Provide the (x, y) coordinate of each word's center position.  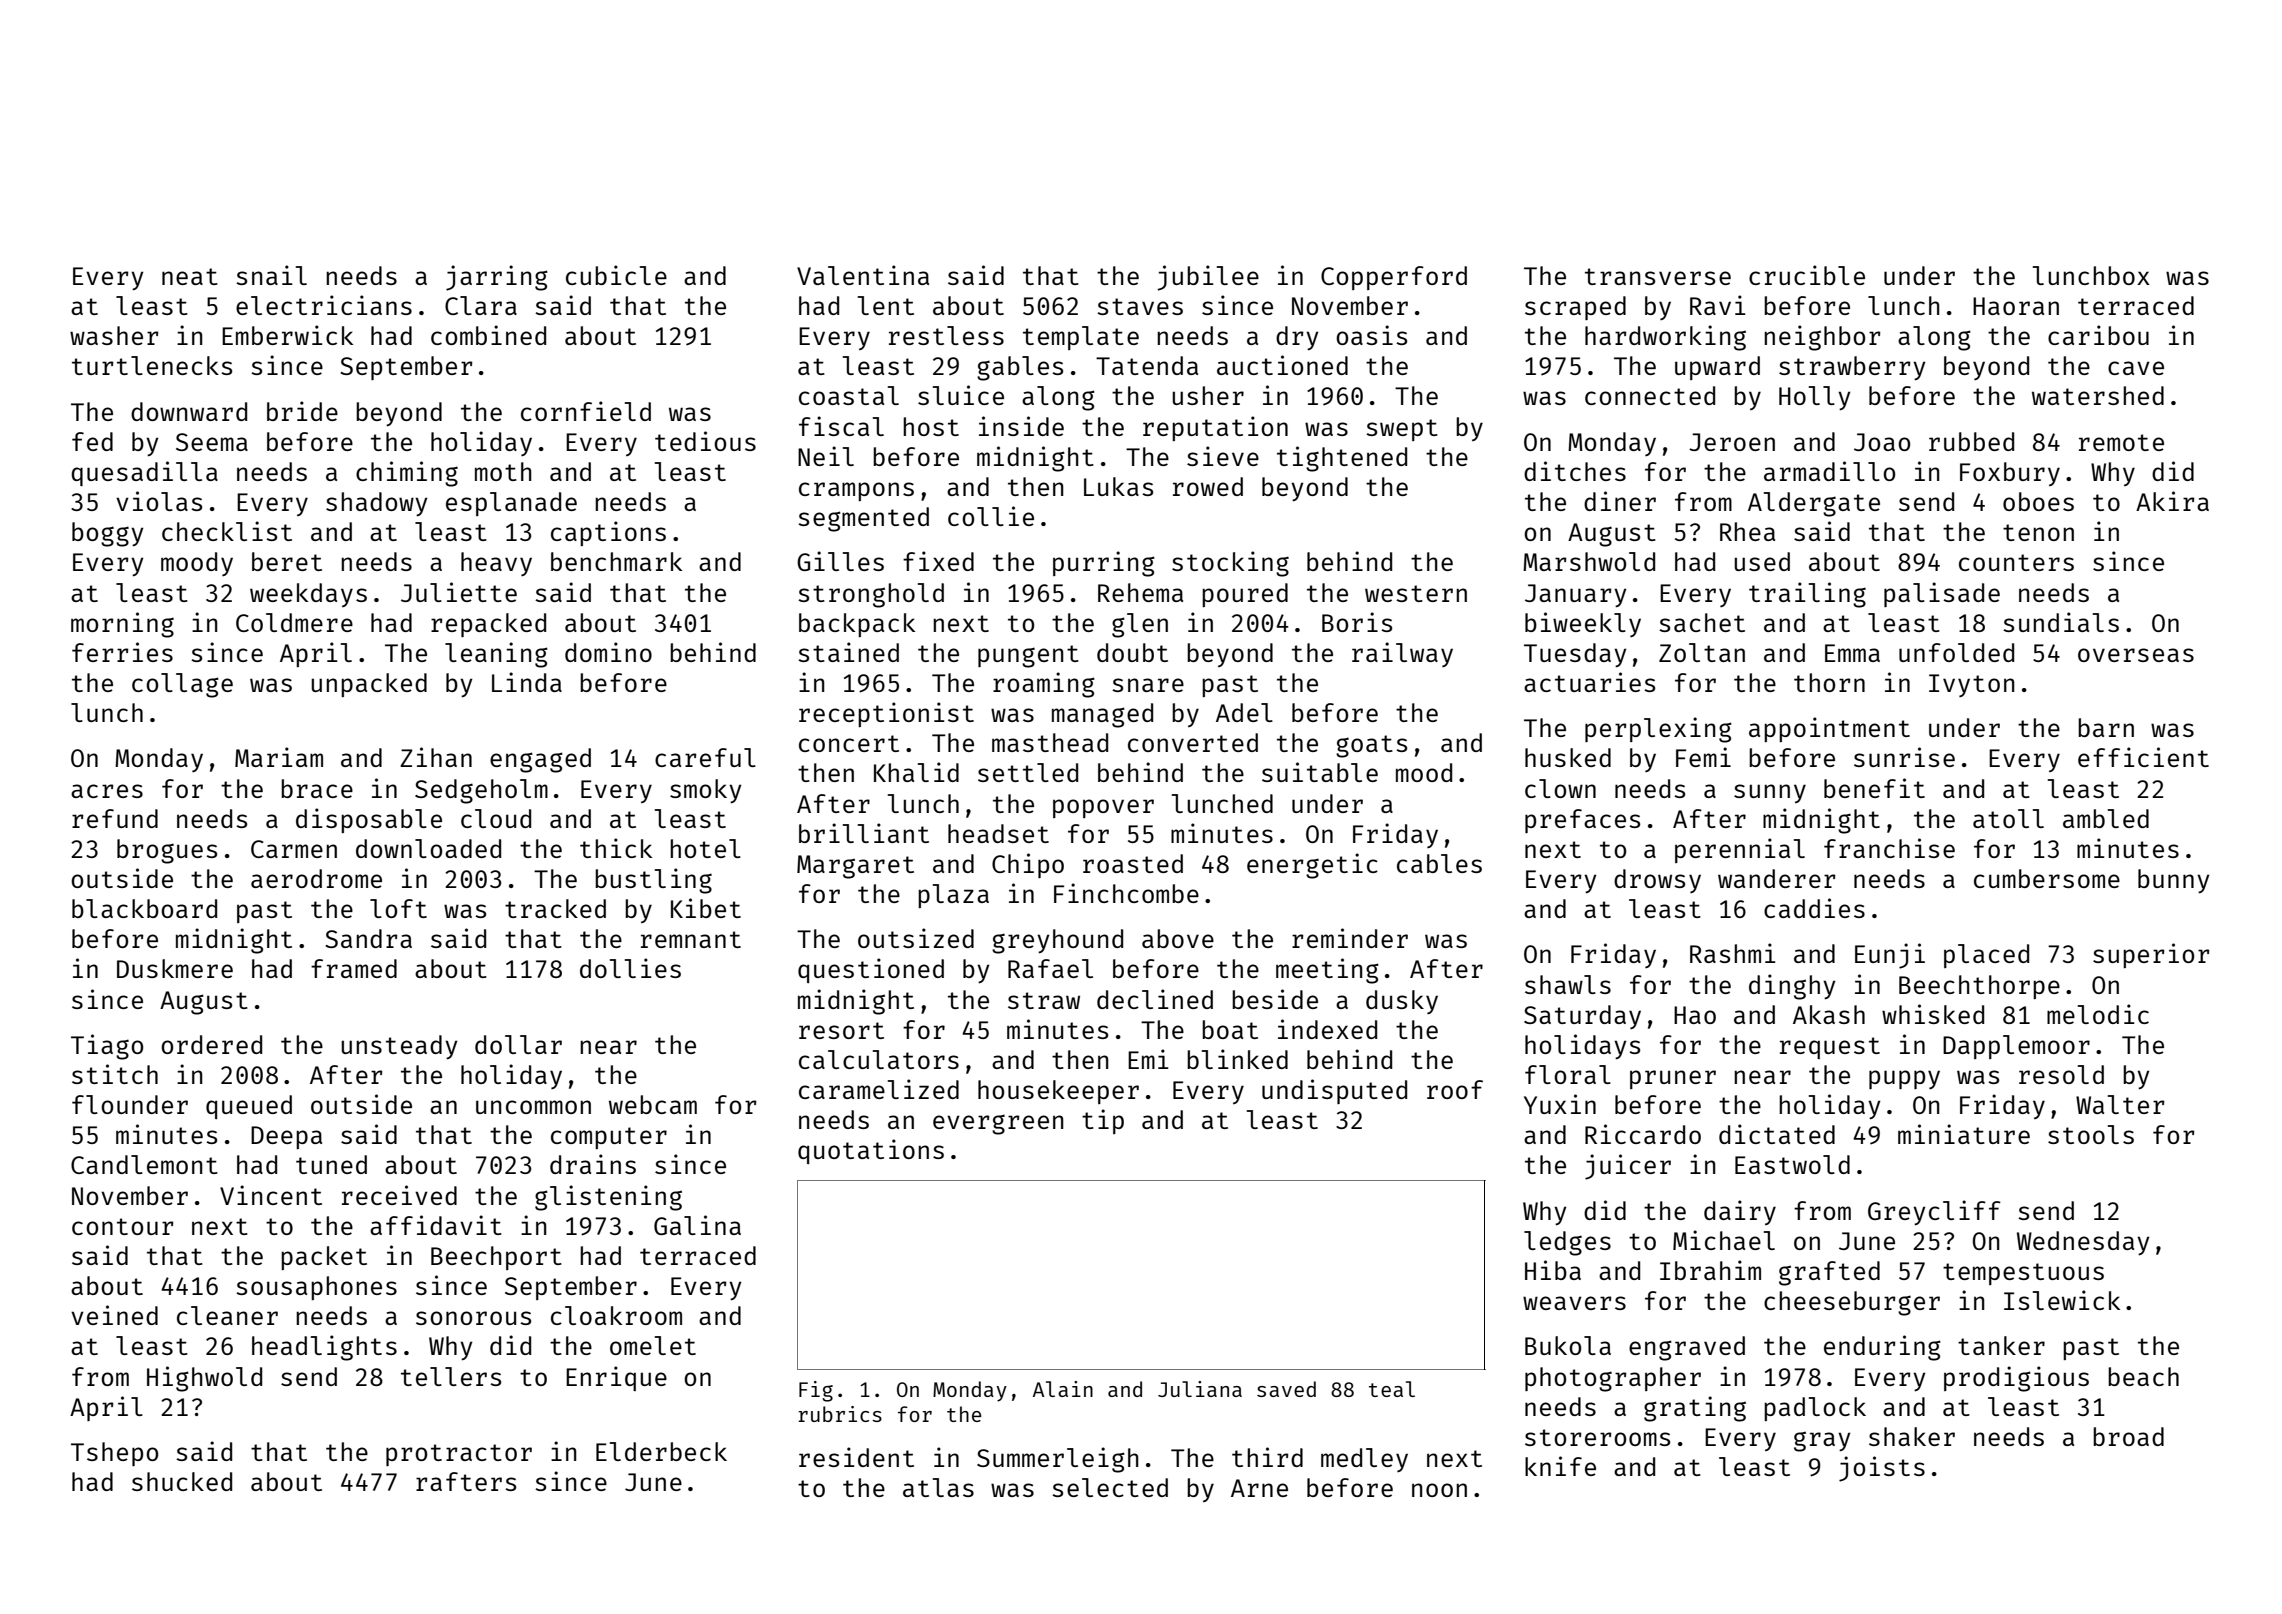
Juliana (1200, 1389)
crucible (1807, 275)
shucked (182, 1481)
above (1178, 938)
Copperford (1394, 278)
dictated (1777, 1134)
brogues (167, 851)
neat (190, 276)
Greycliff (1934, 1213)
